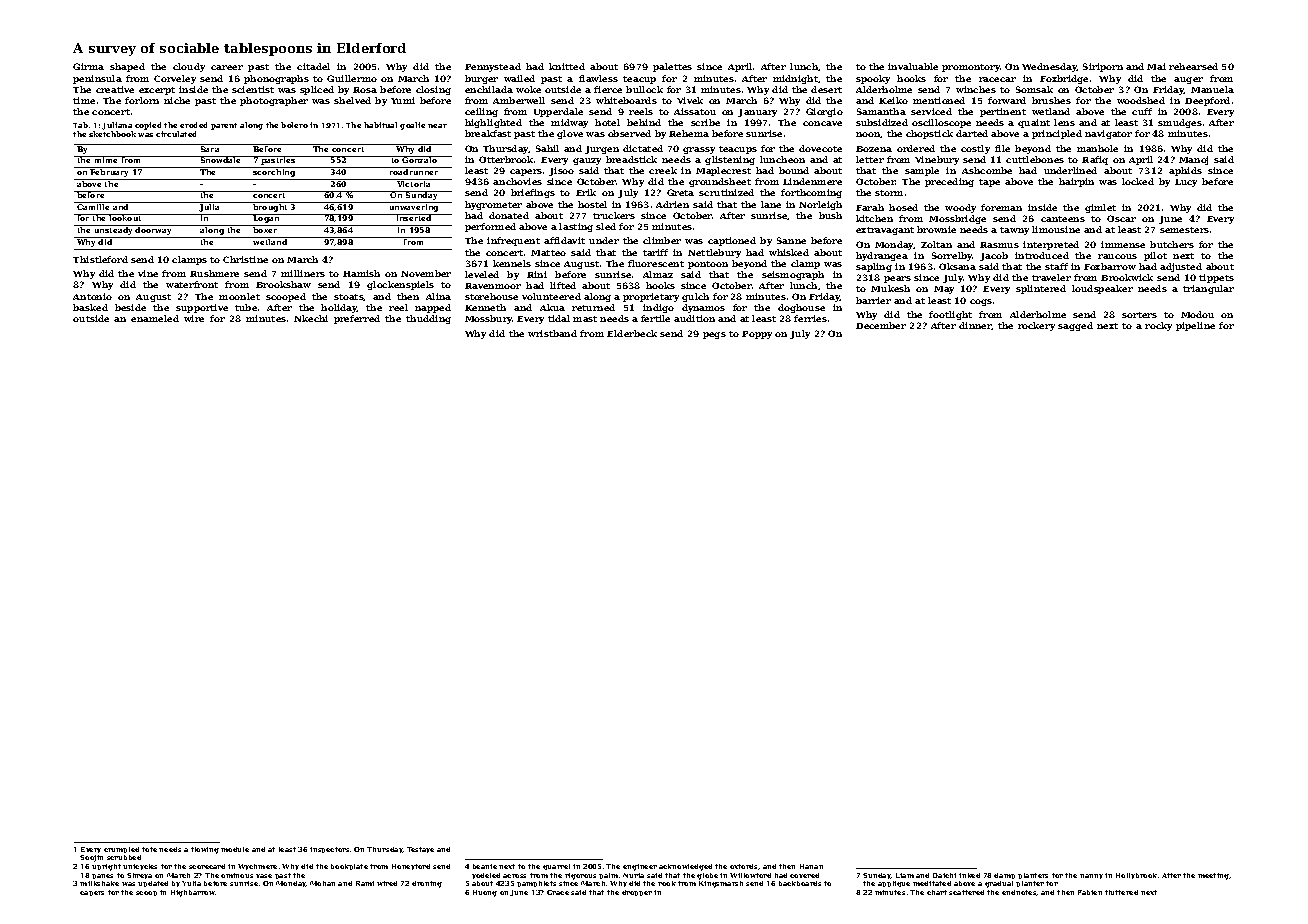  I want to click on Pennystead, so click(493, 67).
